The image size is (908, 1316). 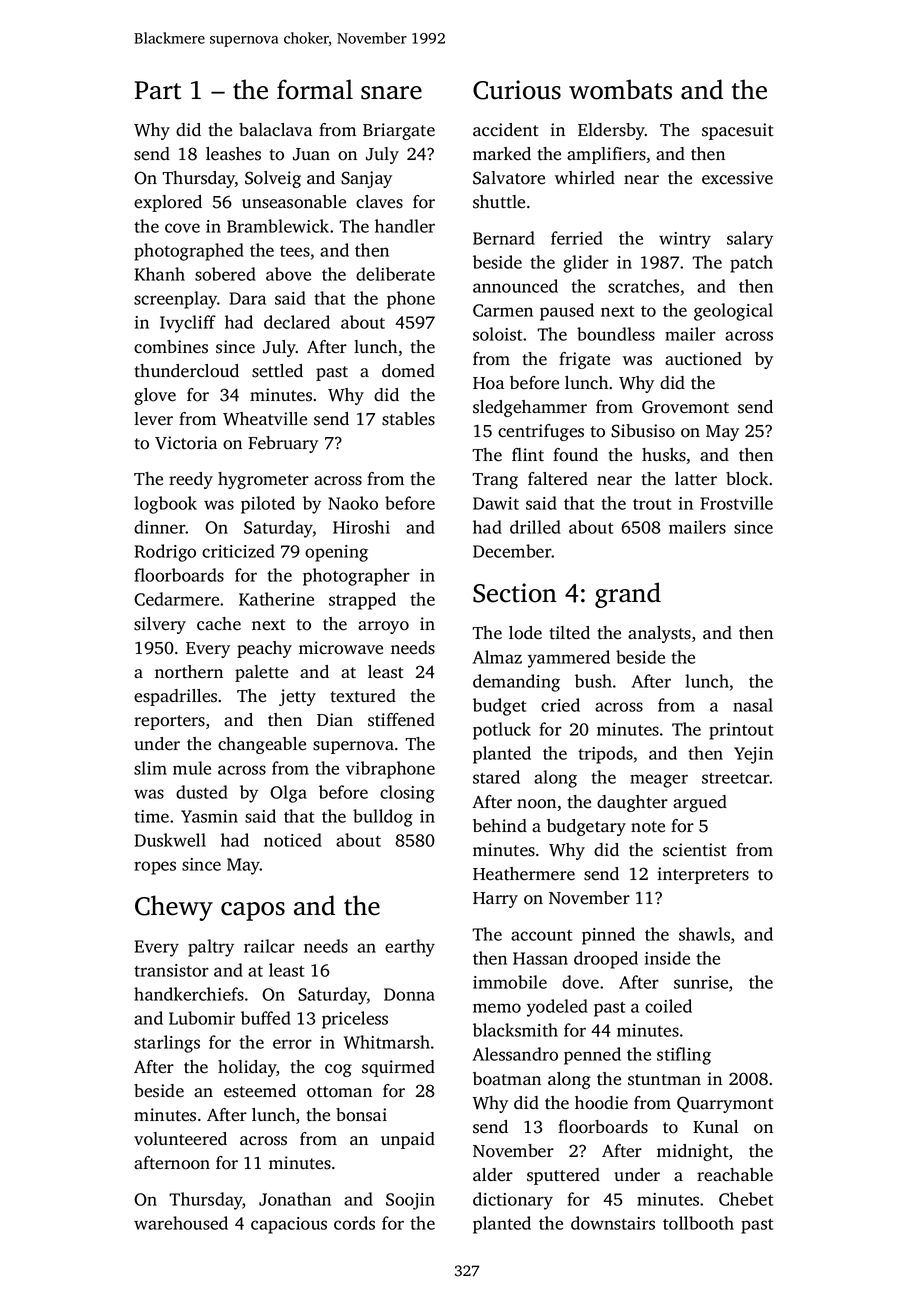 I want to click on northern, so click(x=189, y=672).
